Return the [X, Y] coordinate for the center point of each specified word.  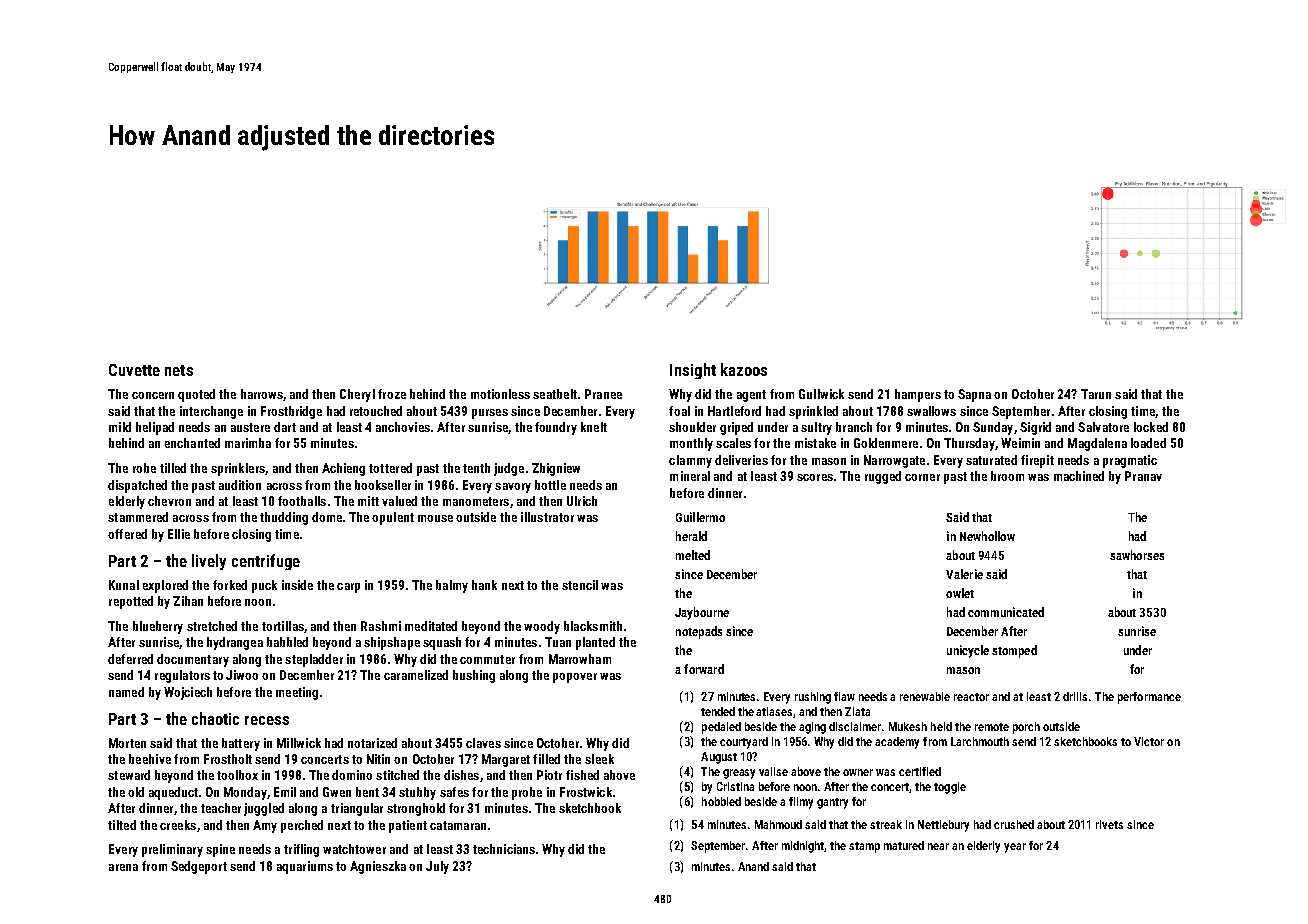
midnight [803, 847]
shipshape [392, 643]
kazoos [744, 369]
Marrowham [580, 659]
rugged [883, 477]
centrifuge [266, 562]
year [1015, 848]
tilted [122, 825]
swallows [931, 411]
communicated [1006, 612]
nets [179, 370]
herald [691, 536]
